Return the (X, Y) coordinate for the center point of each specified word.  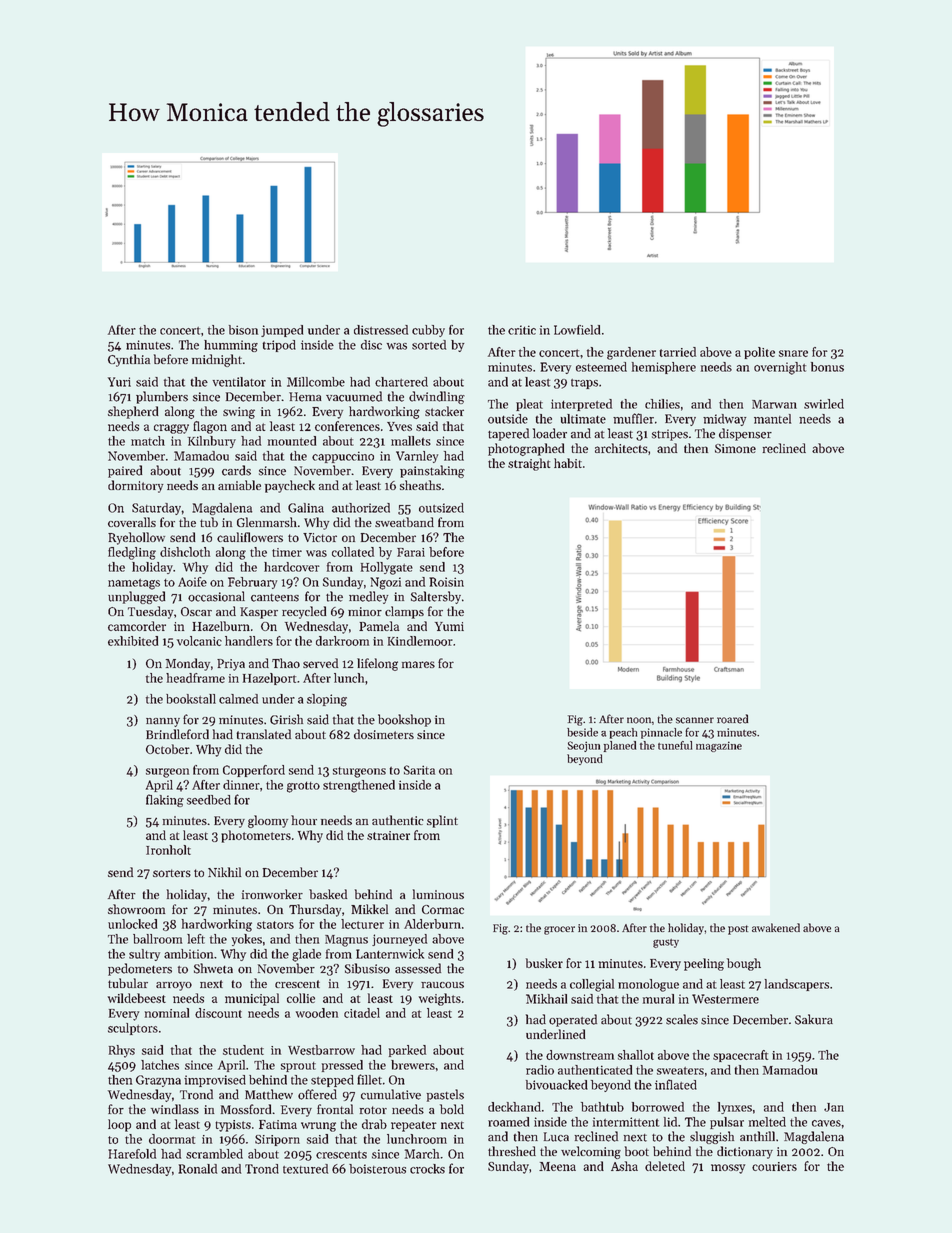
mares (418, 664)
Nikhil (224, 872)
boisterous (377, 1169)
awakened (776, 927)
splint (442, 821)
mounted (292, 441)
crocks (427, 1169)
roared (732, 719)
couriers (774, 1166)
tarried (678, 352)
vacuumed (354, 396)
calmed (238, 699)
